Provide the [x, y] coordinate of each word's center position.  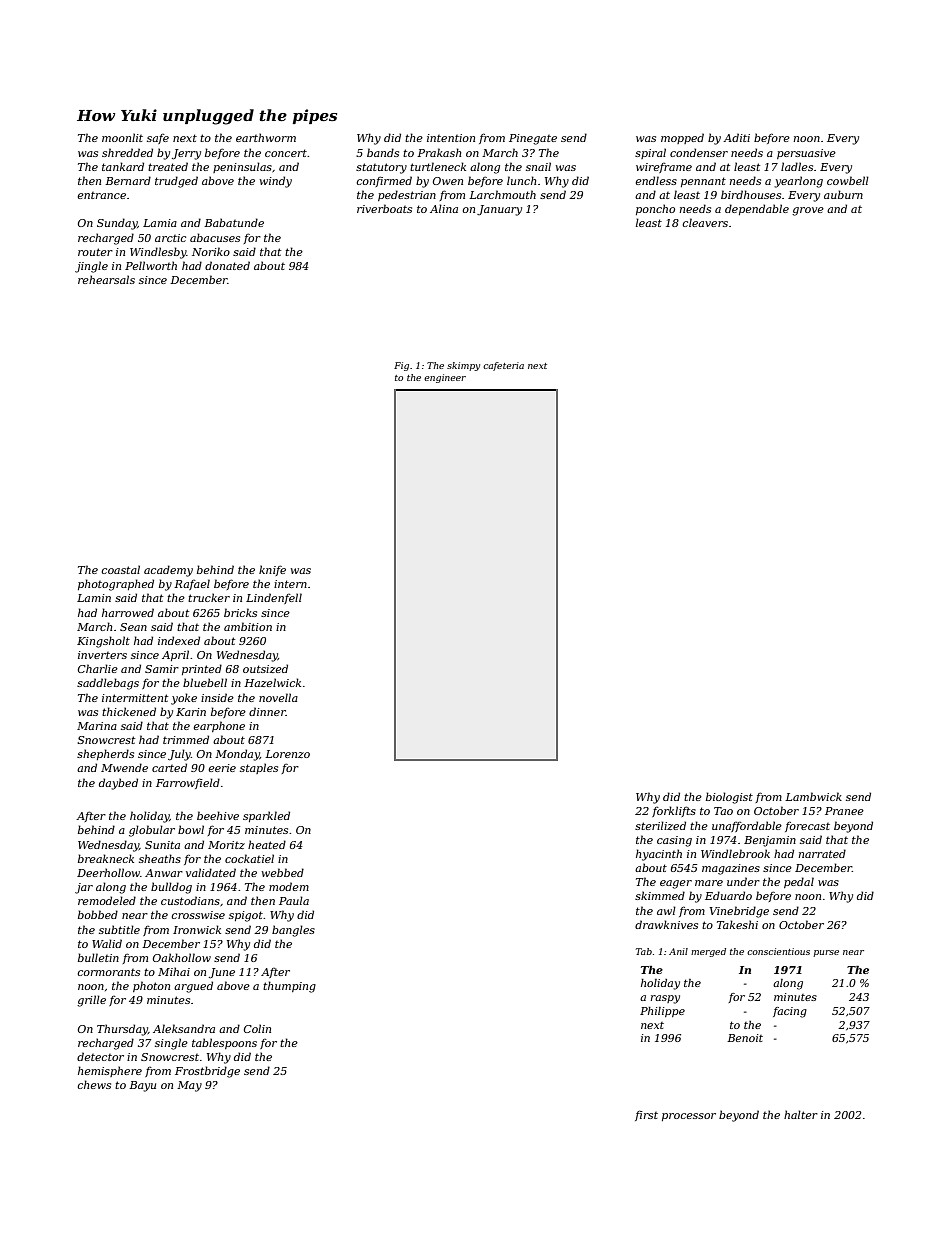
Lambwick [813, 796]
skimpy [463, 366]
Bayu [142, 1086]
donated [227, 265]
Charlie [98, 668]
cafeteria [503, 366]
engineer [445, 378]
